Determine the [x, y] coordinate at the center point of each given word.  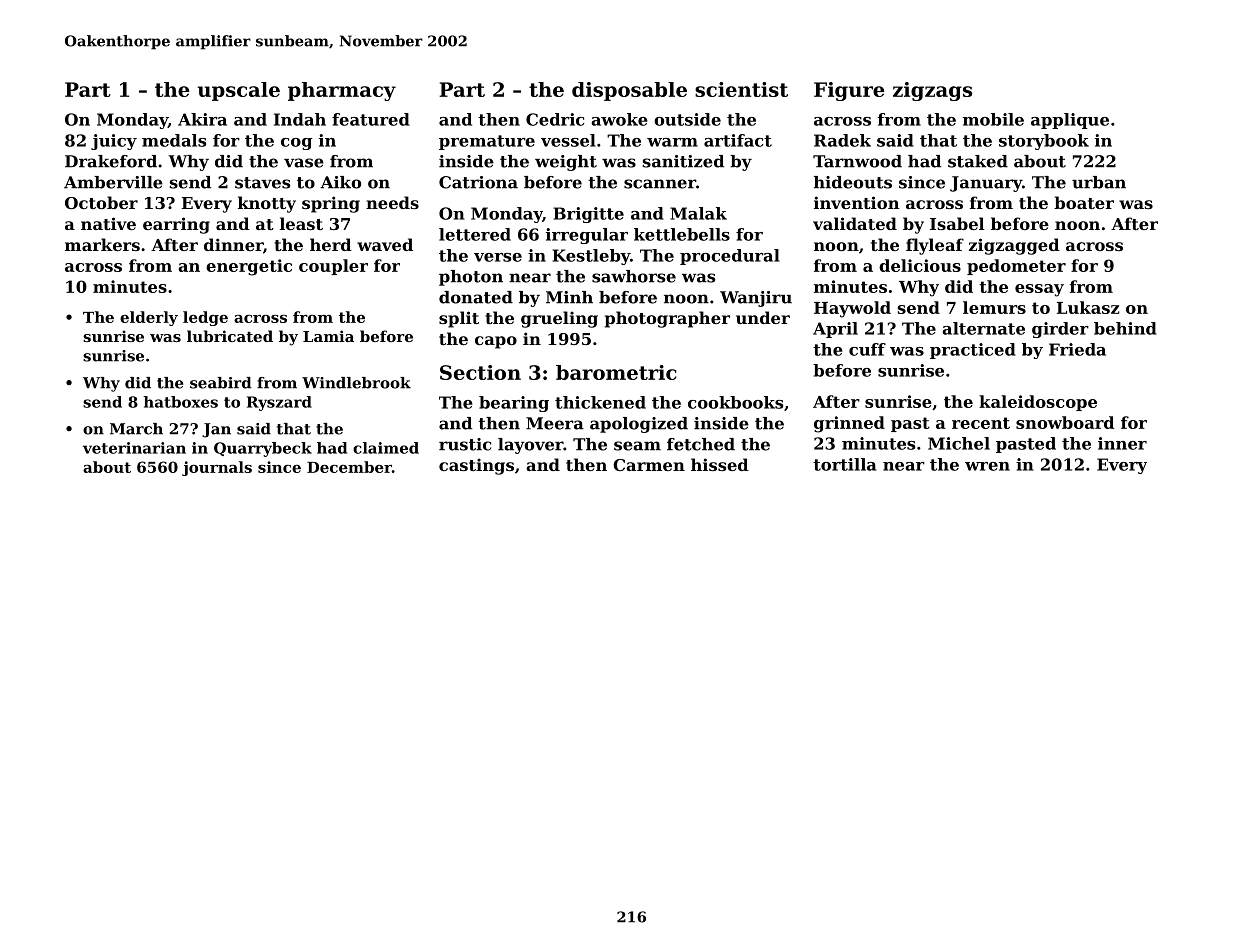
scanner [660, 184]
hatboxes [181, 402]
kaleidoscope [1038, 403]
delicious [920, 265]
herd [331, 244]
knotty [267, 204]
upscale [239, 91]
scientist [741, 89]
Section [480, 372]
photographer [667, 319]
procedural [730, 257]
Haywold [852, 309]
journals [217, 468]
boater [1084, 202]
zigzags [932, 91]
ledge [205, 318]
